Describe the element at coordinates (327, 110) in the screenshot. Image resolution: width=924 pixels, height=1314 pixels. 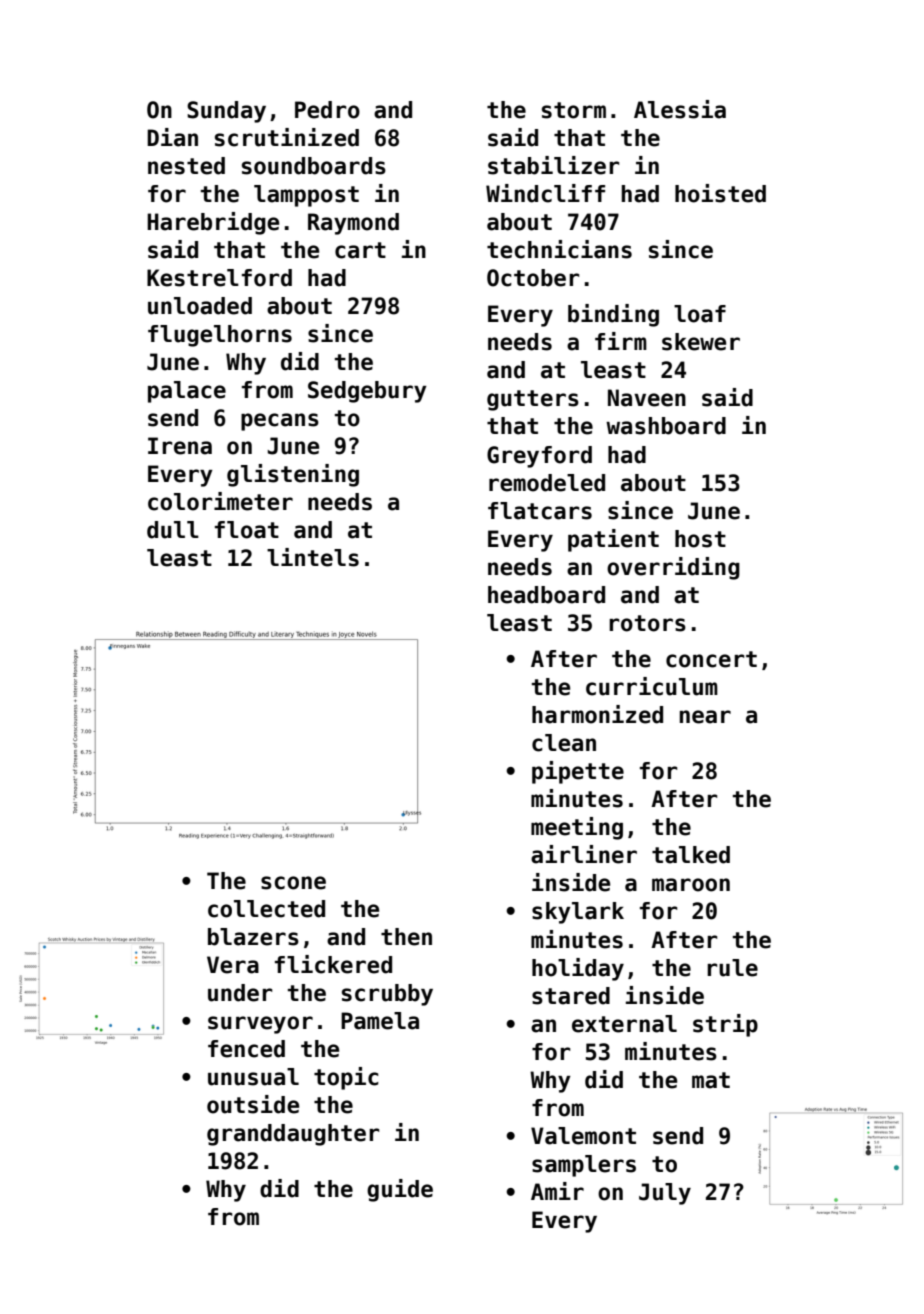
I see `Pedro` at that location.
